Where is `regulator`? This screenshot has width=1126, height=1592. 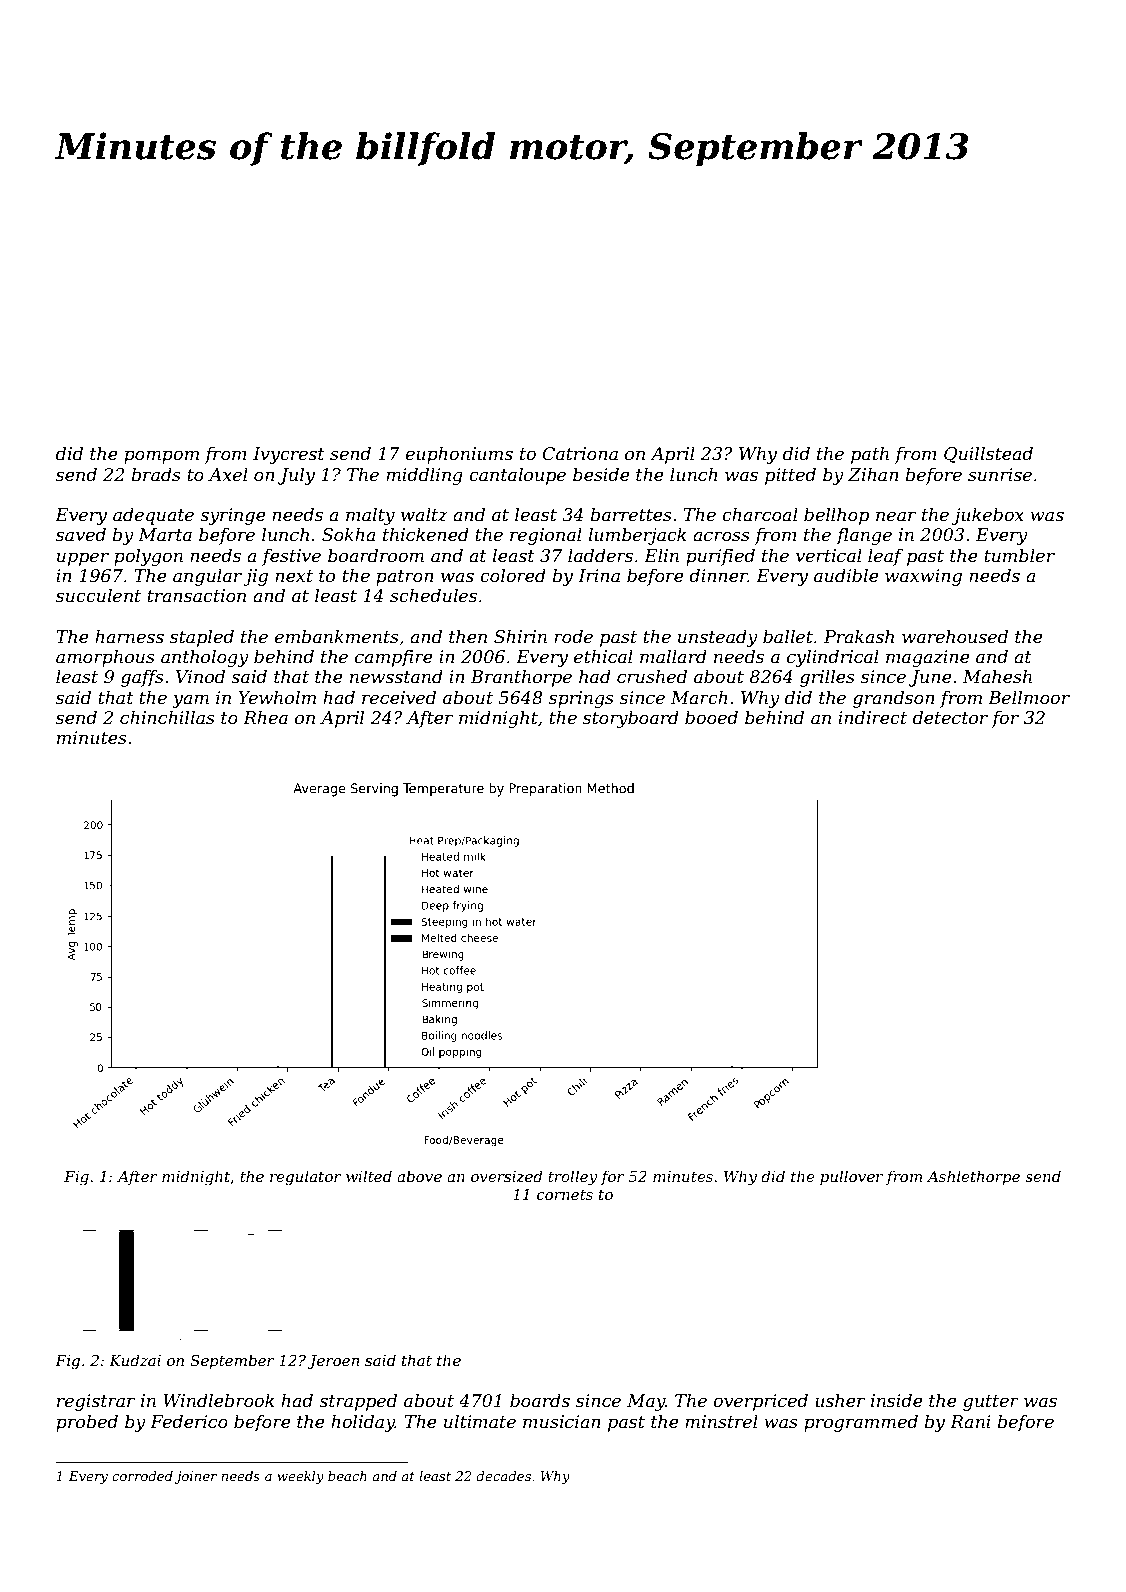
regulator is located at coordinates (305, 1178).
